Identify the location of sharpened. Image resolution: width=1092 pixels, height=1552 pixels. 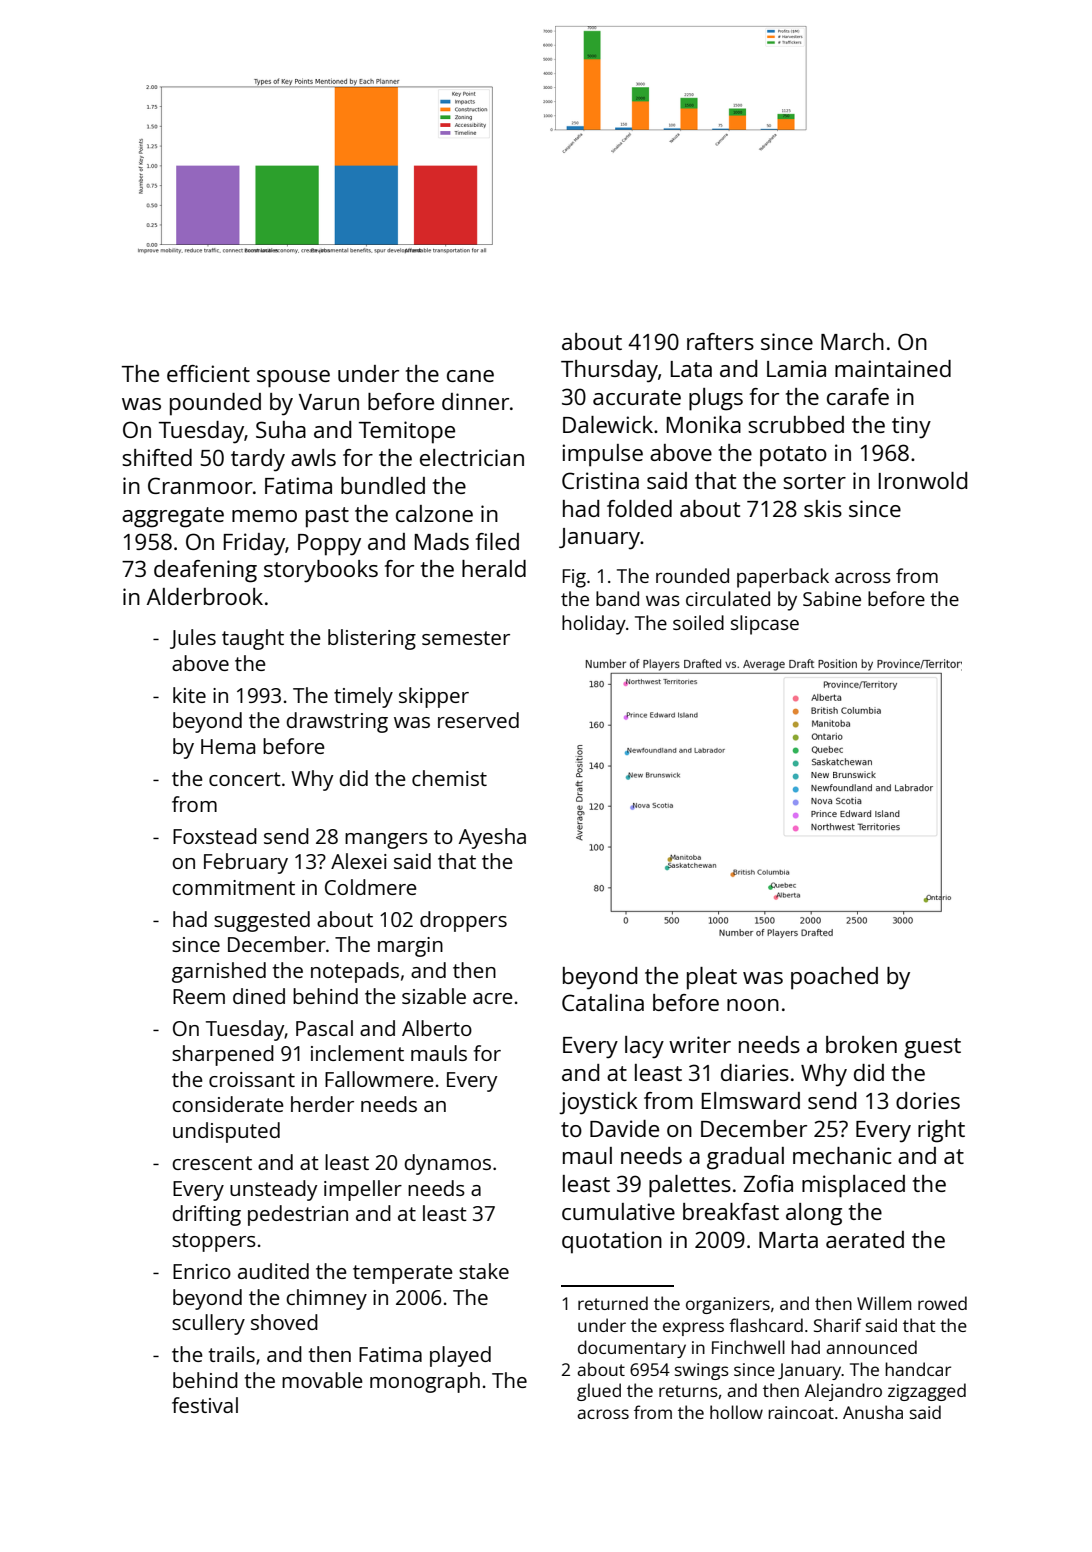
(223, 1055).
